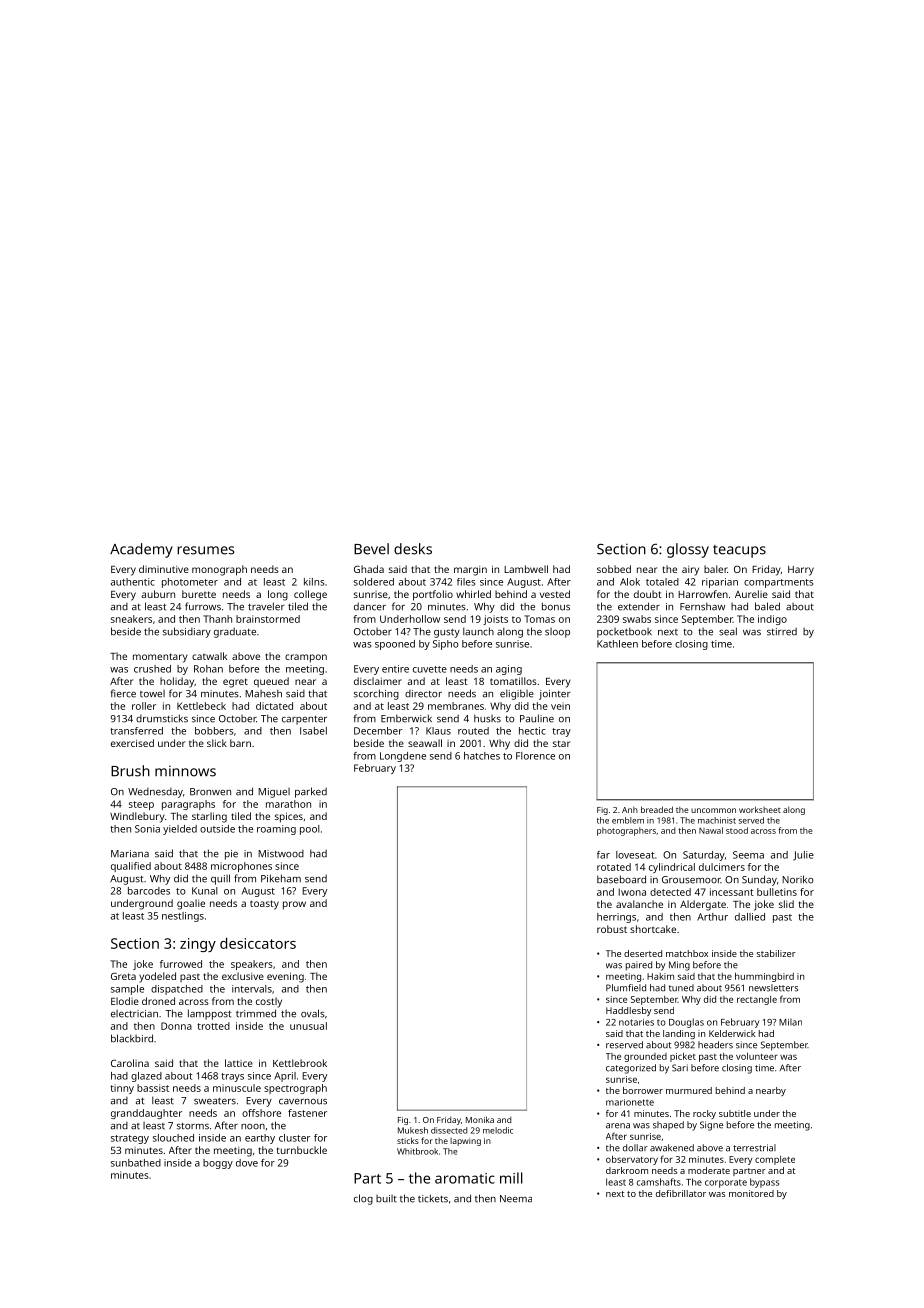 The width and height of the screenshot is (924, 1308). What do you see at coordinates (395, 645) in the screenshot?
I see `spooned` at bounding box center [395, 645].
